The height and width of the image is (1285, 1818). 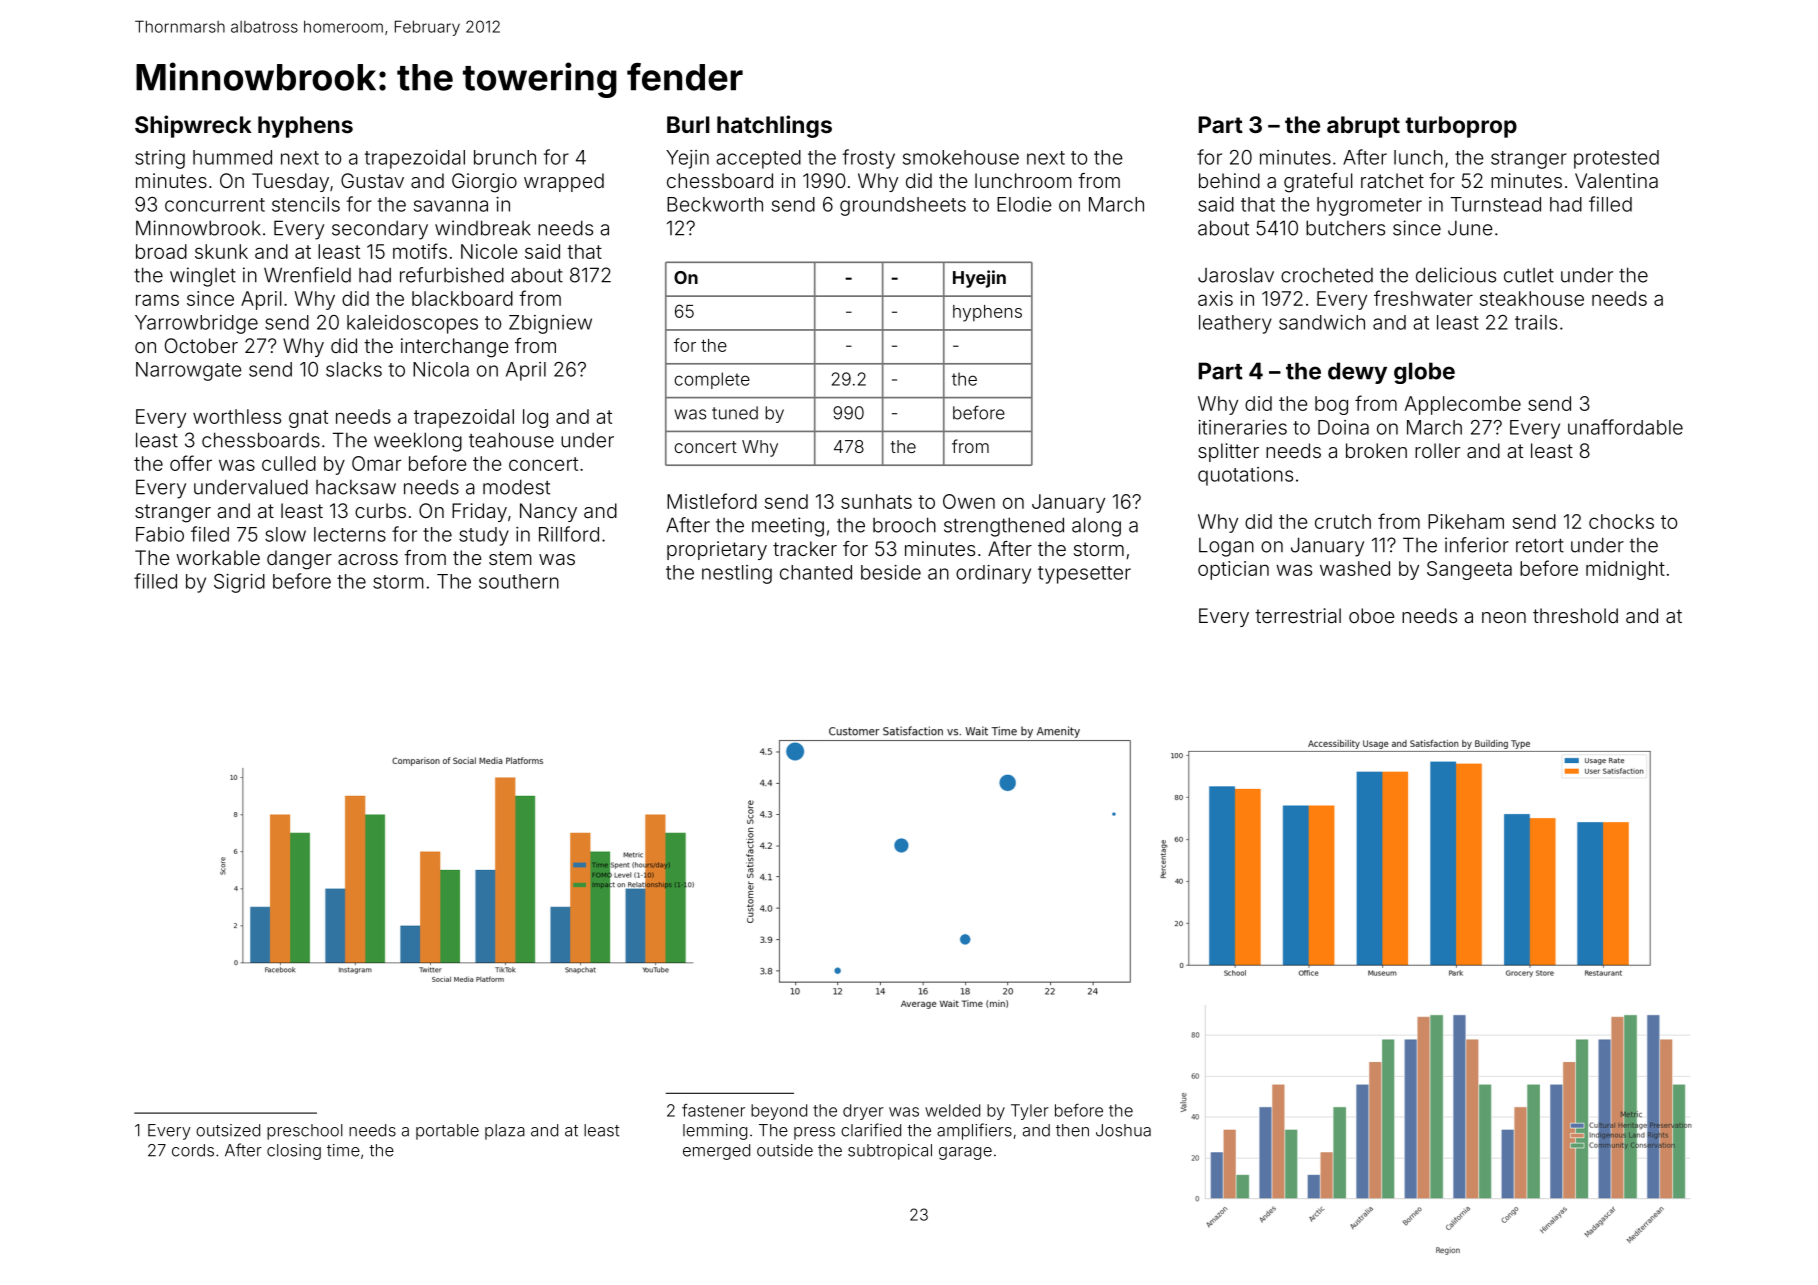 I want to click on along, so click(x=1096, y=527).
